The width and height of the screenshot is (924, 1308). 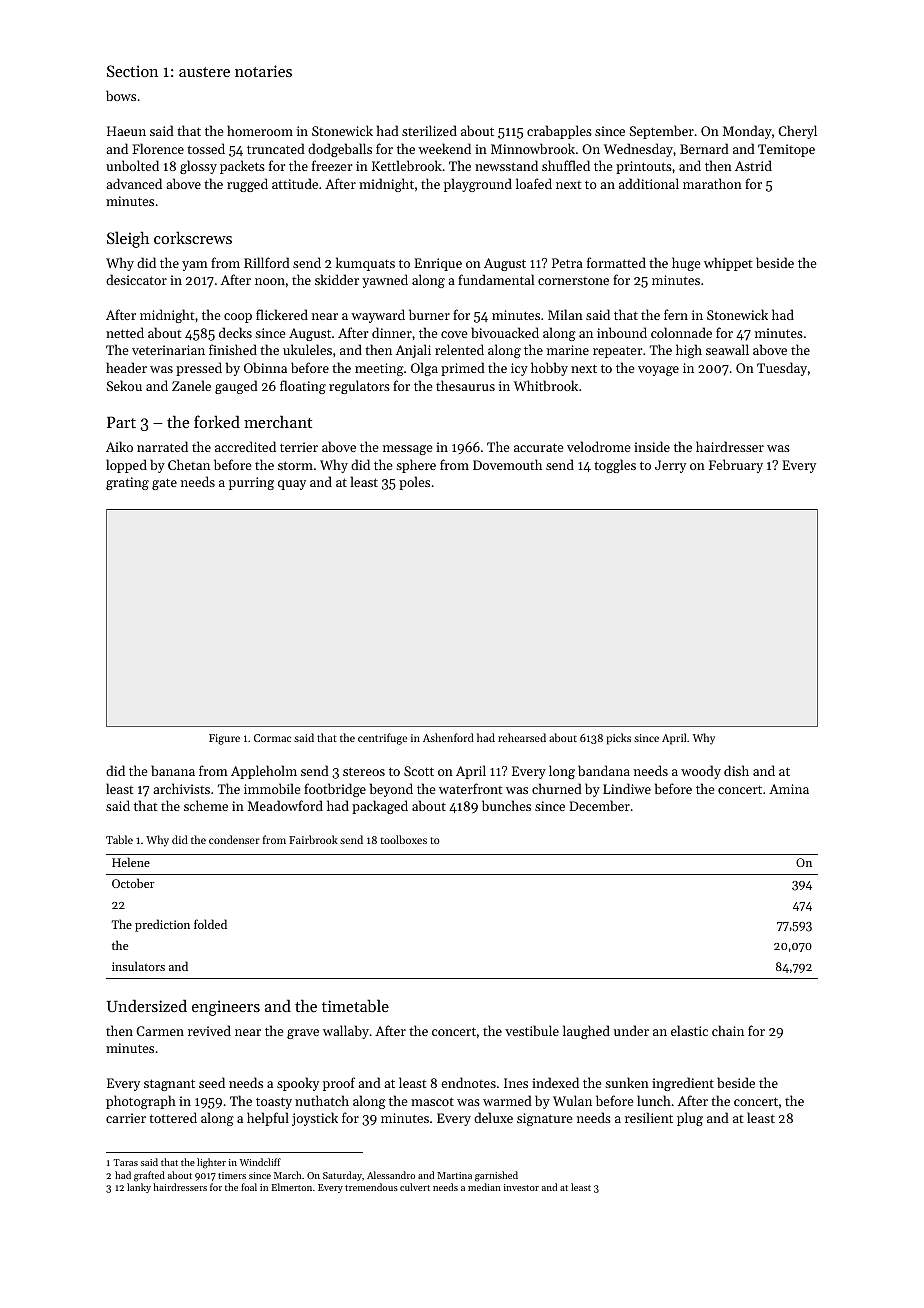 What do you see at coordinates (139, 1188) in the screenshot?
I see `lanky` at bounding box center [139, 1188].
